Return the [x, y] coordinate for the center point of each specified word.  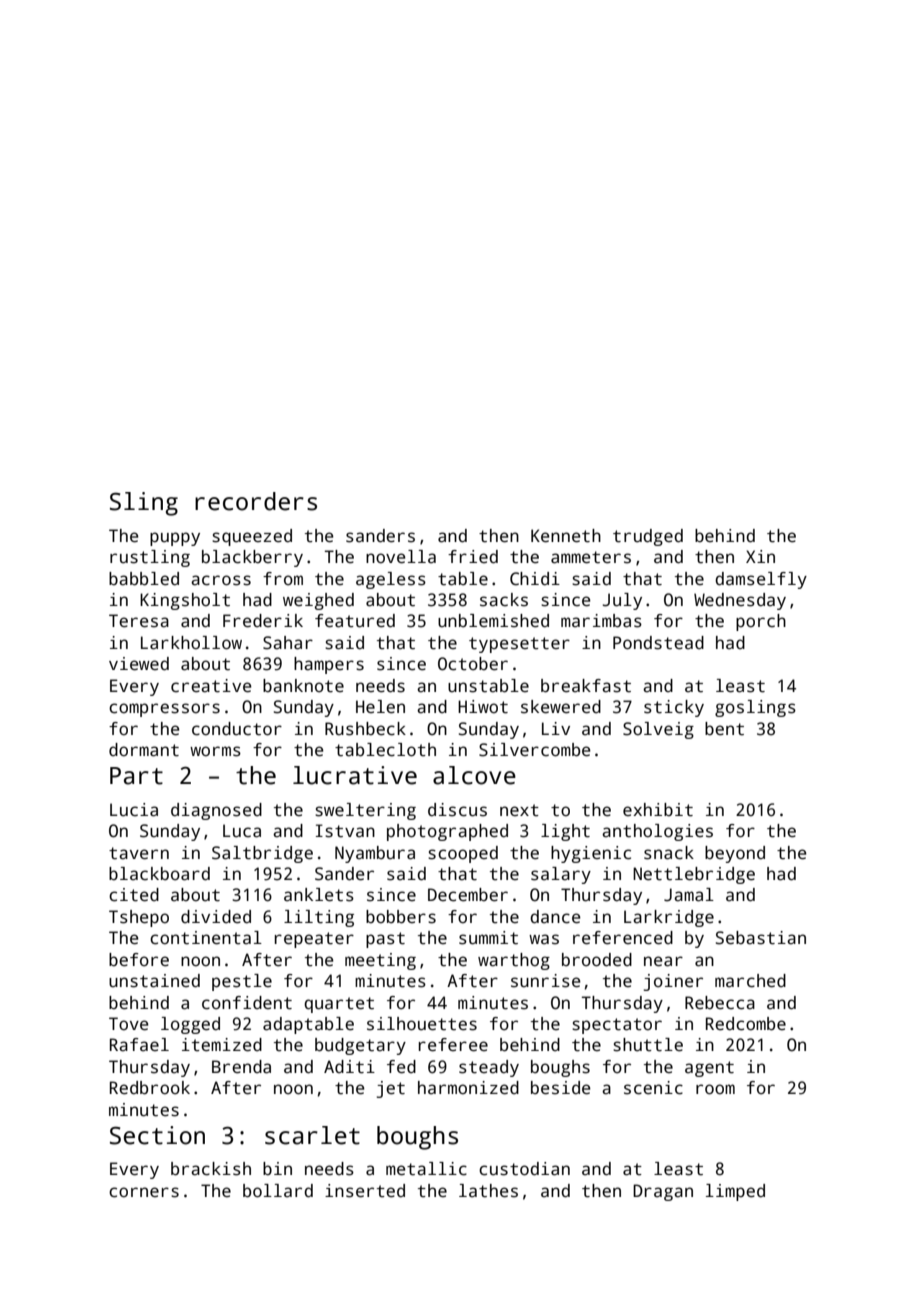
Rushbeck [365, 729]
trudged [648, 537]
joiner [673, 982]
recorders [256, 501]
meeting [380, 961]
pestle [242, 982]
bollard [278, 1191]
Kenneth [566, 536]
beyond [735, 854]
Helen [380, 707]
